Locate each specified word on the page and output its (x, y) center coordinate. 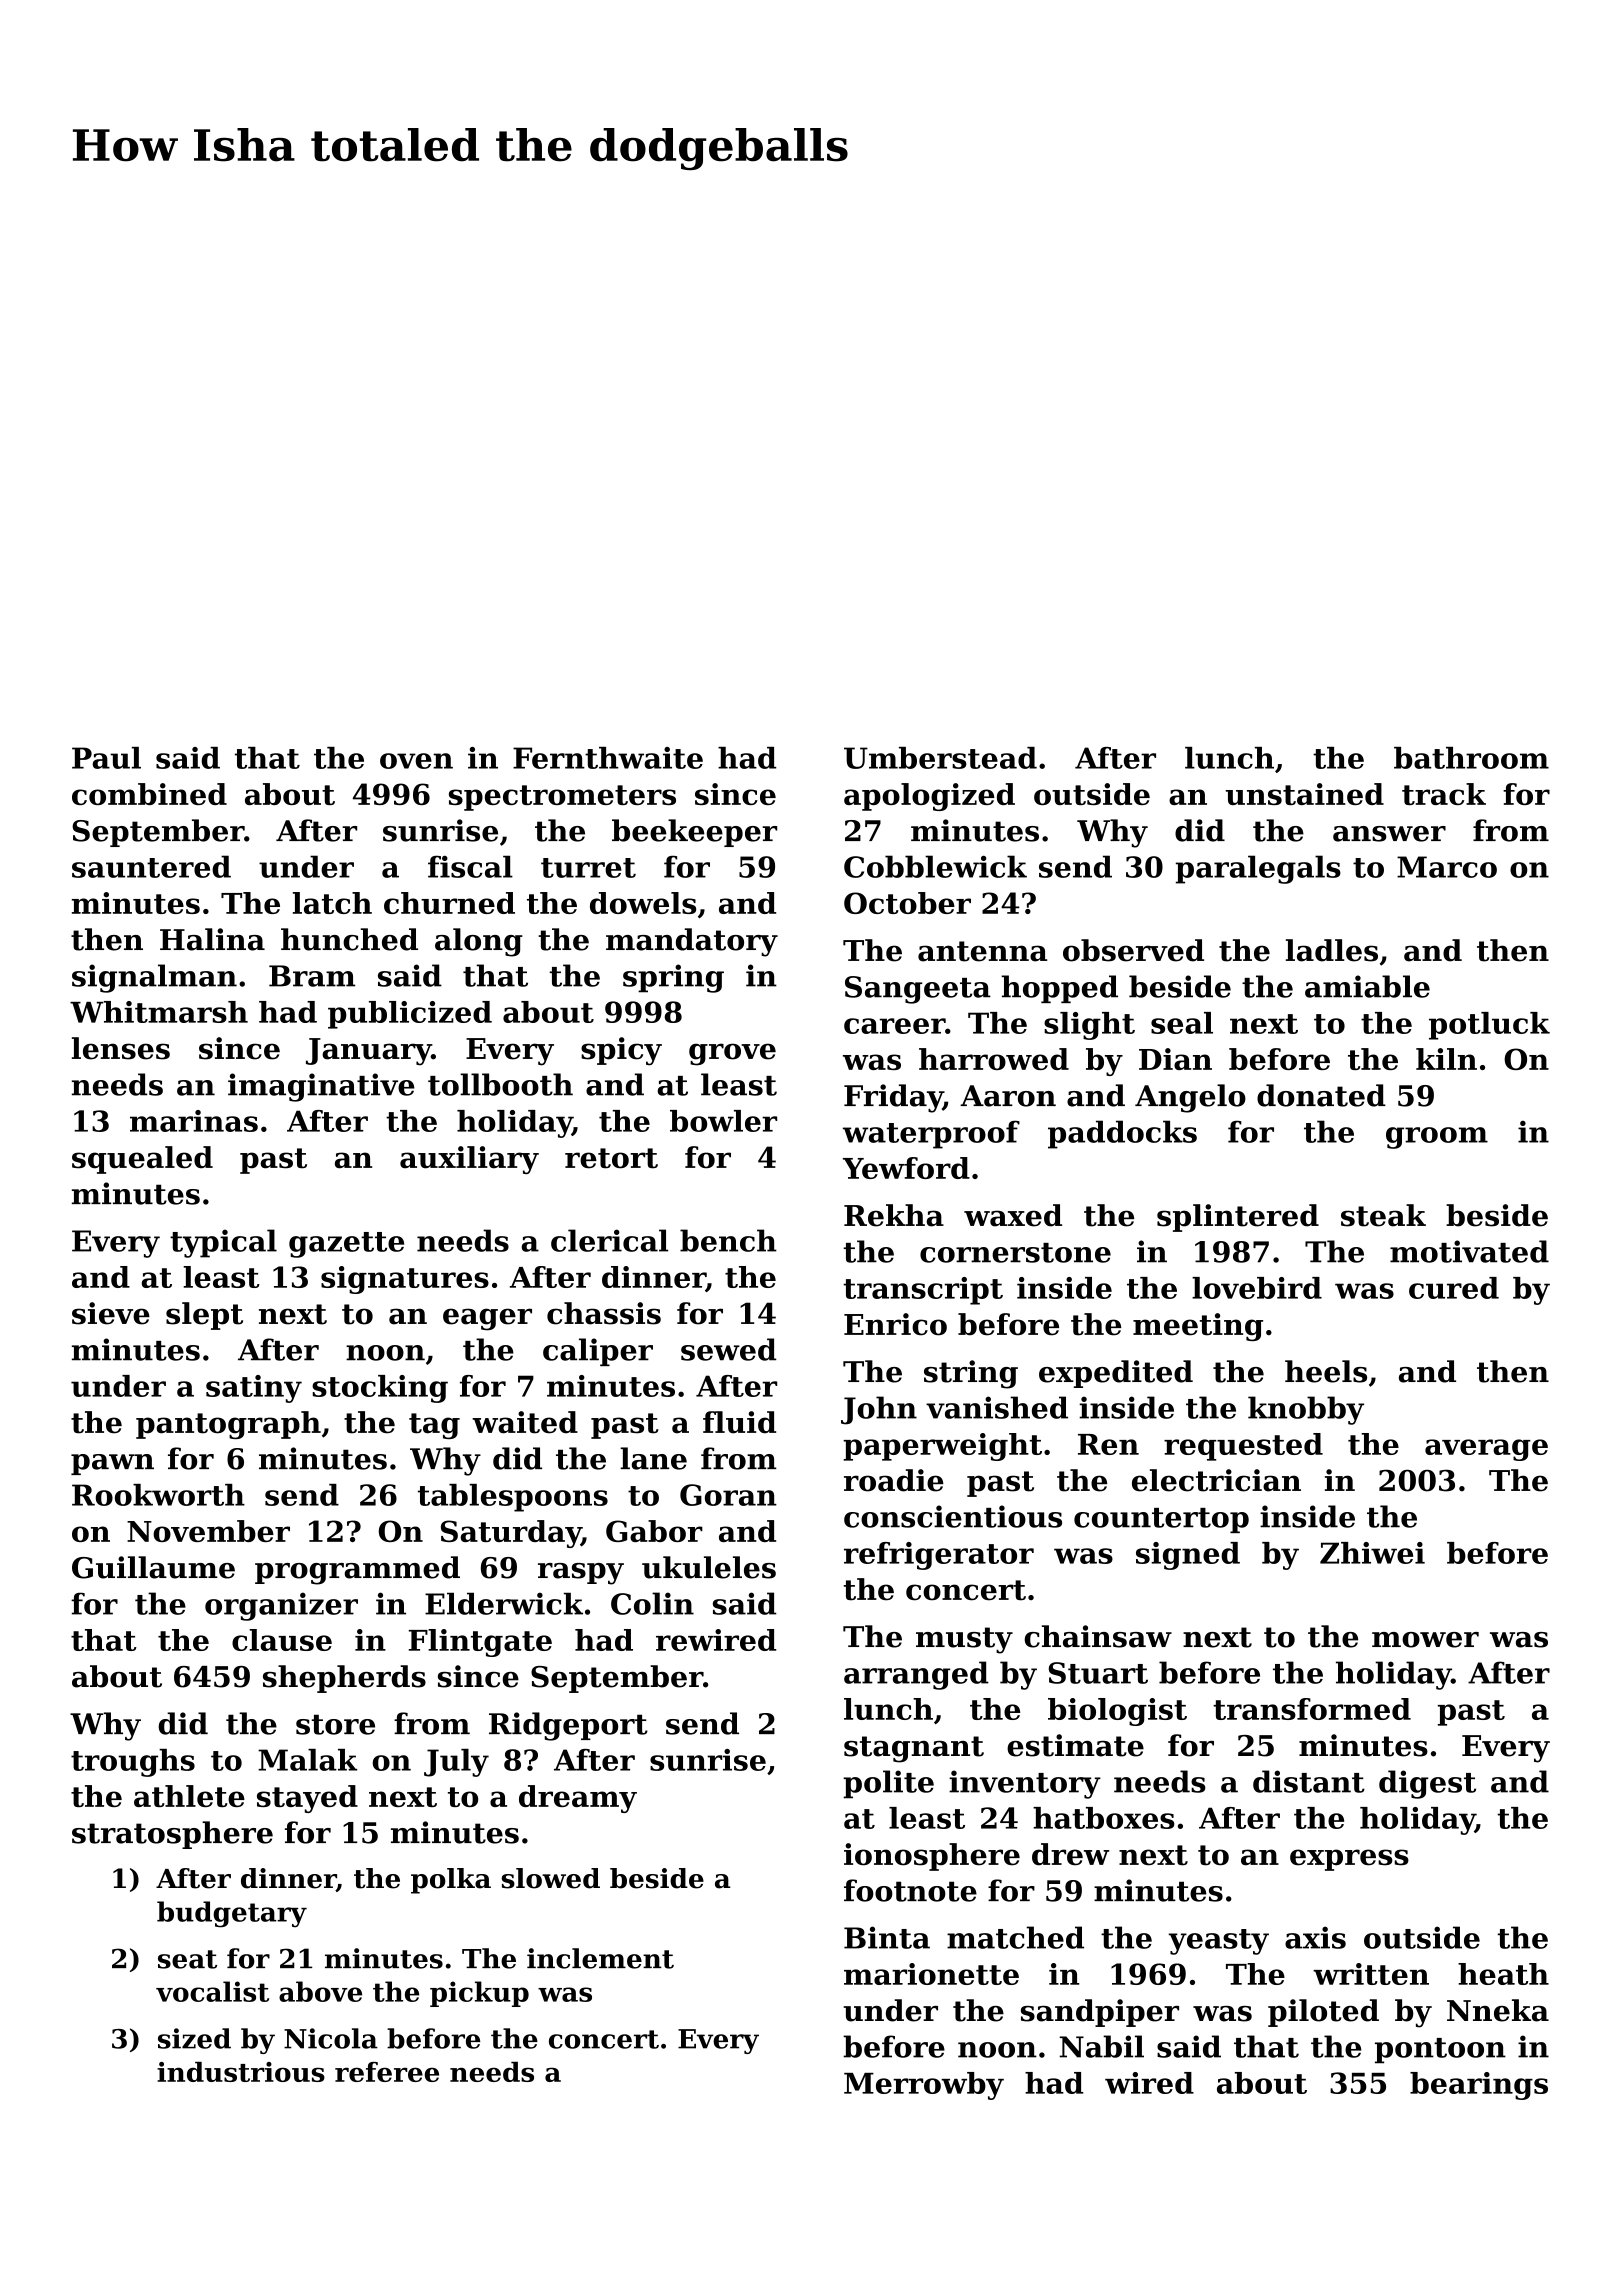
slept (204, 1316)
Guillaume (153, 1567)
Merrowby (924, 2086)
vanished (997, 1407)
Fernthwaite (608, 758)
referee (387, 2072)
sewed (728, 1349)
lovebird (1257, 1288)
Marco (1447, 867)
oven (416, 761)
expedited (1116, 1374)
